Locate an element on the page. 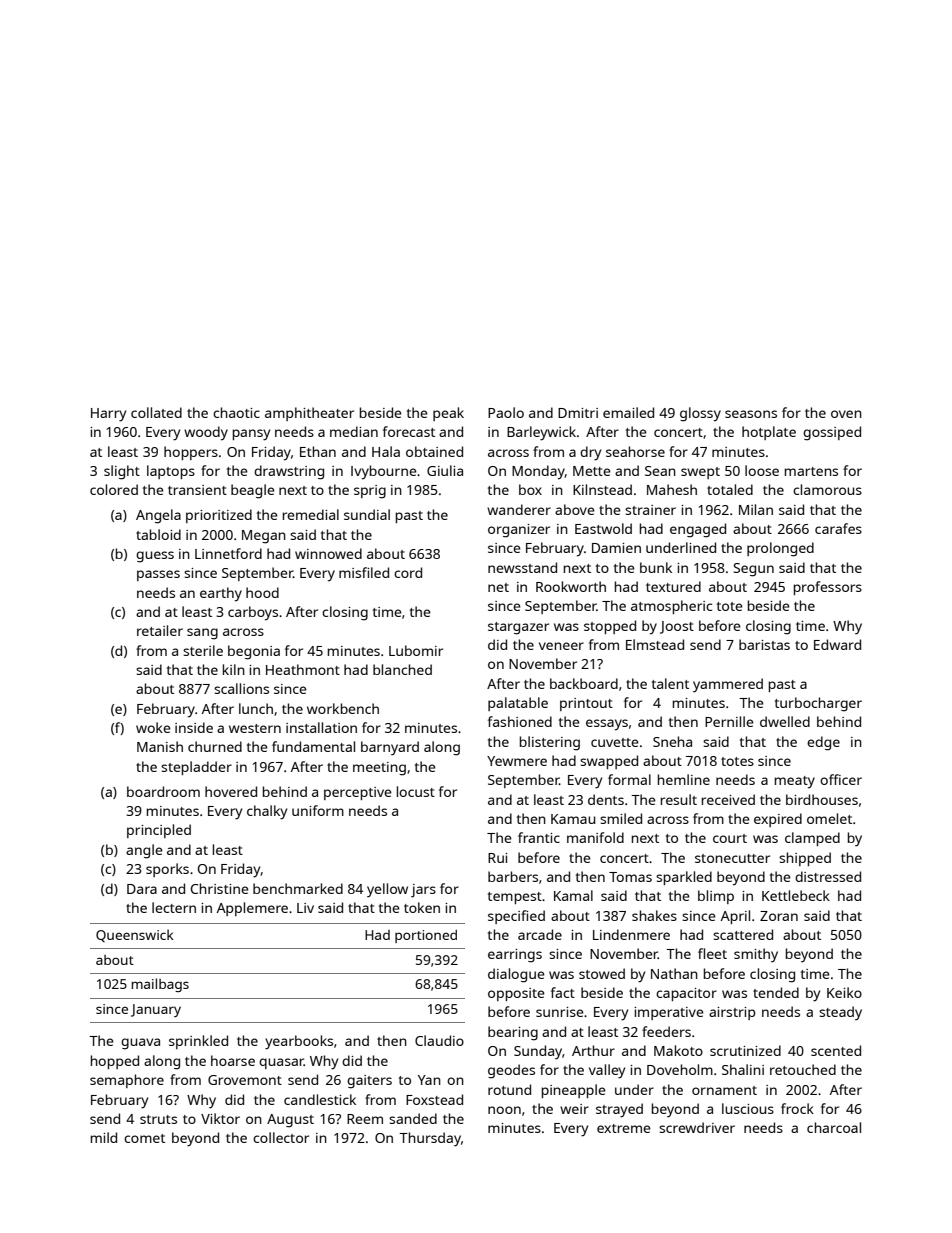 This page has height=1233, width=952. hovered is located at coordinates (231, 791).
